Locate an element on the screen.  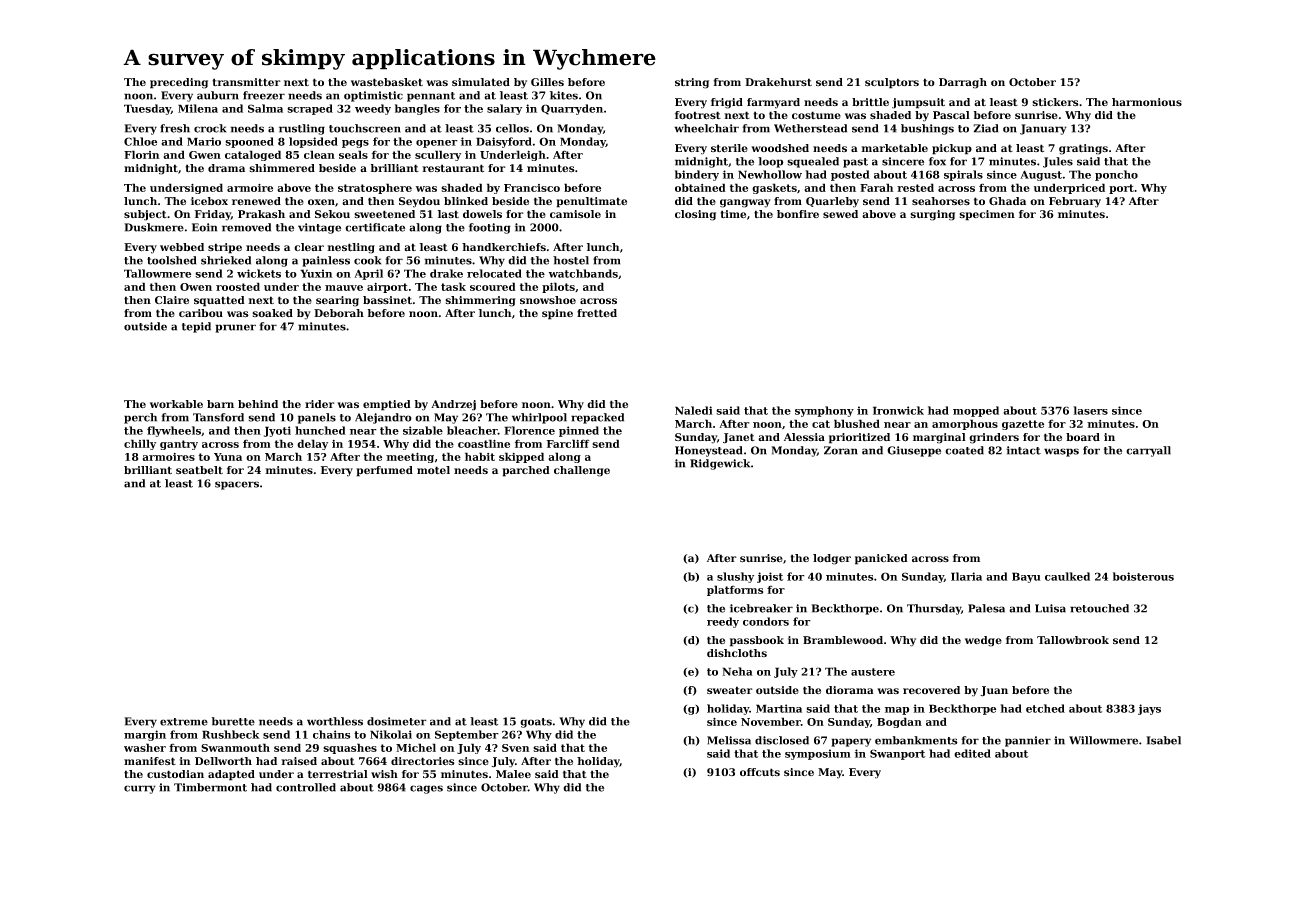
spacers is located at coordinates (237, 485).
